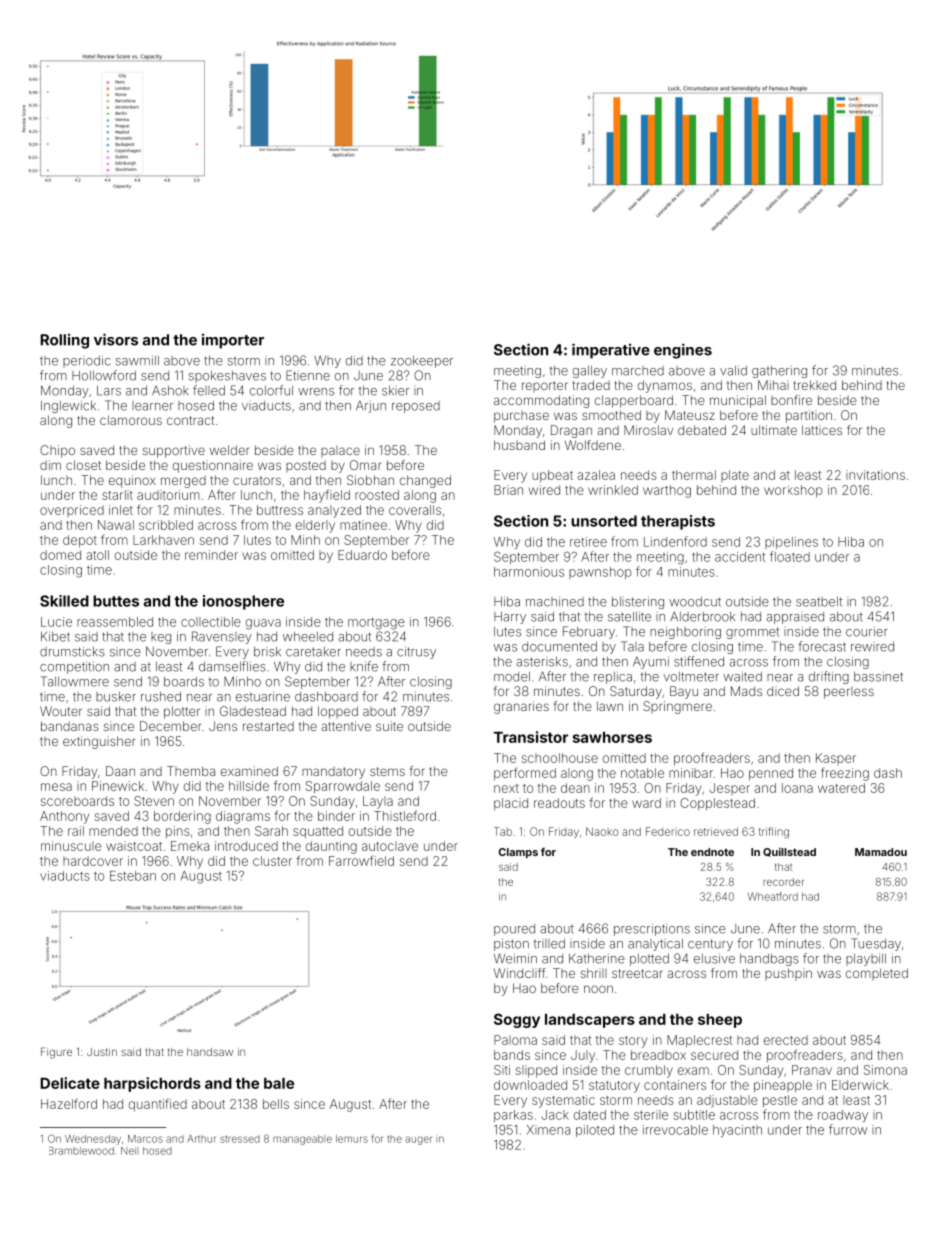  Describe the element at coordinates (116, 339) in the image. I see `visors` at that location.
